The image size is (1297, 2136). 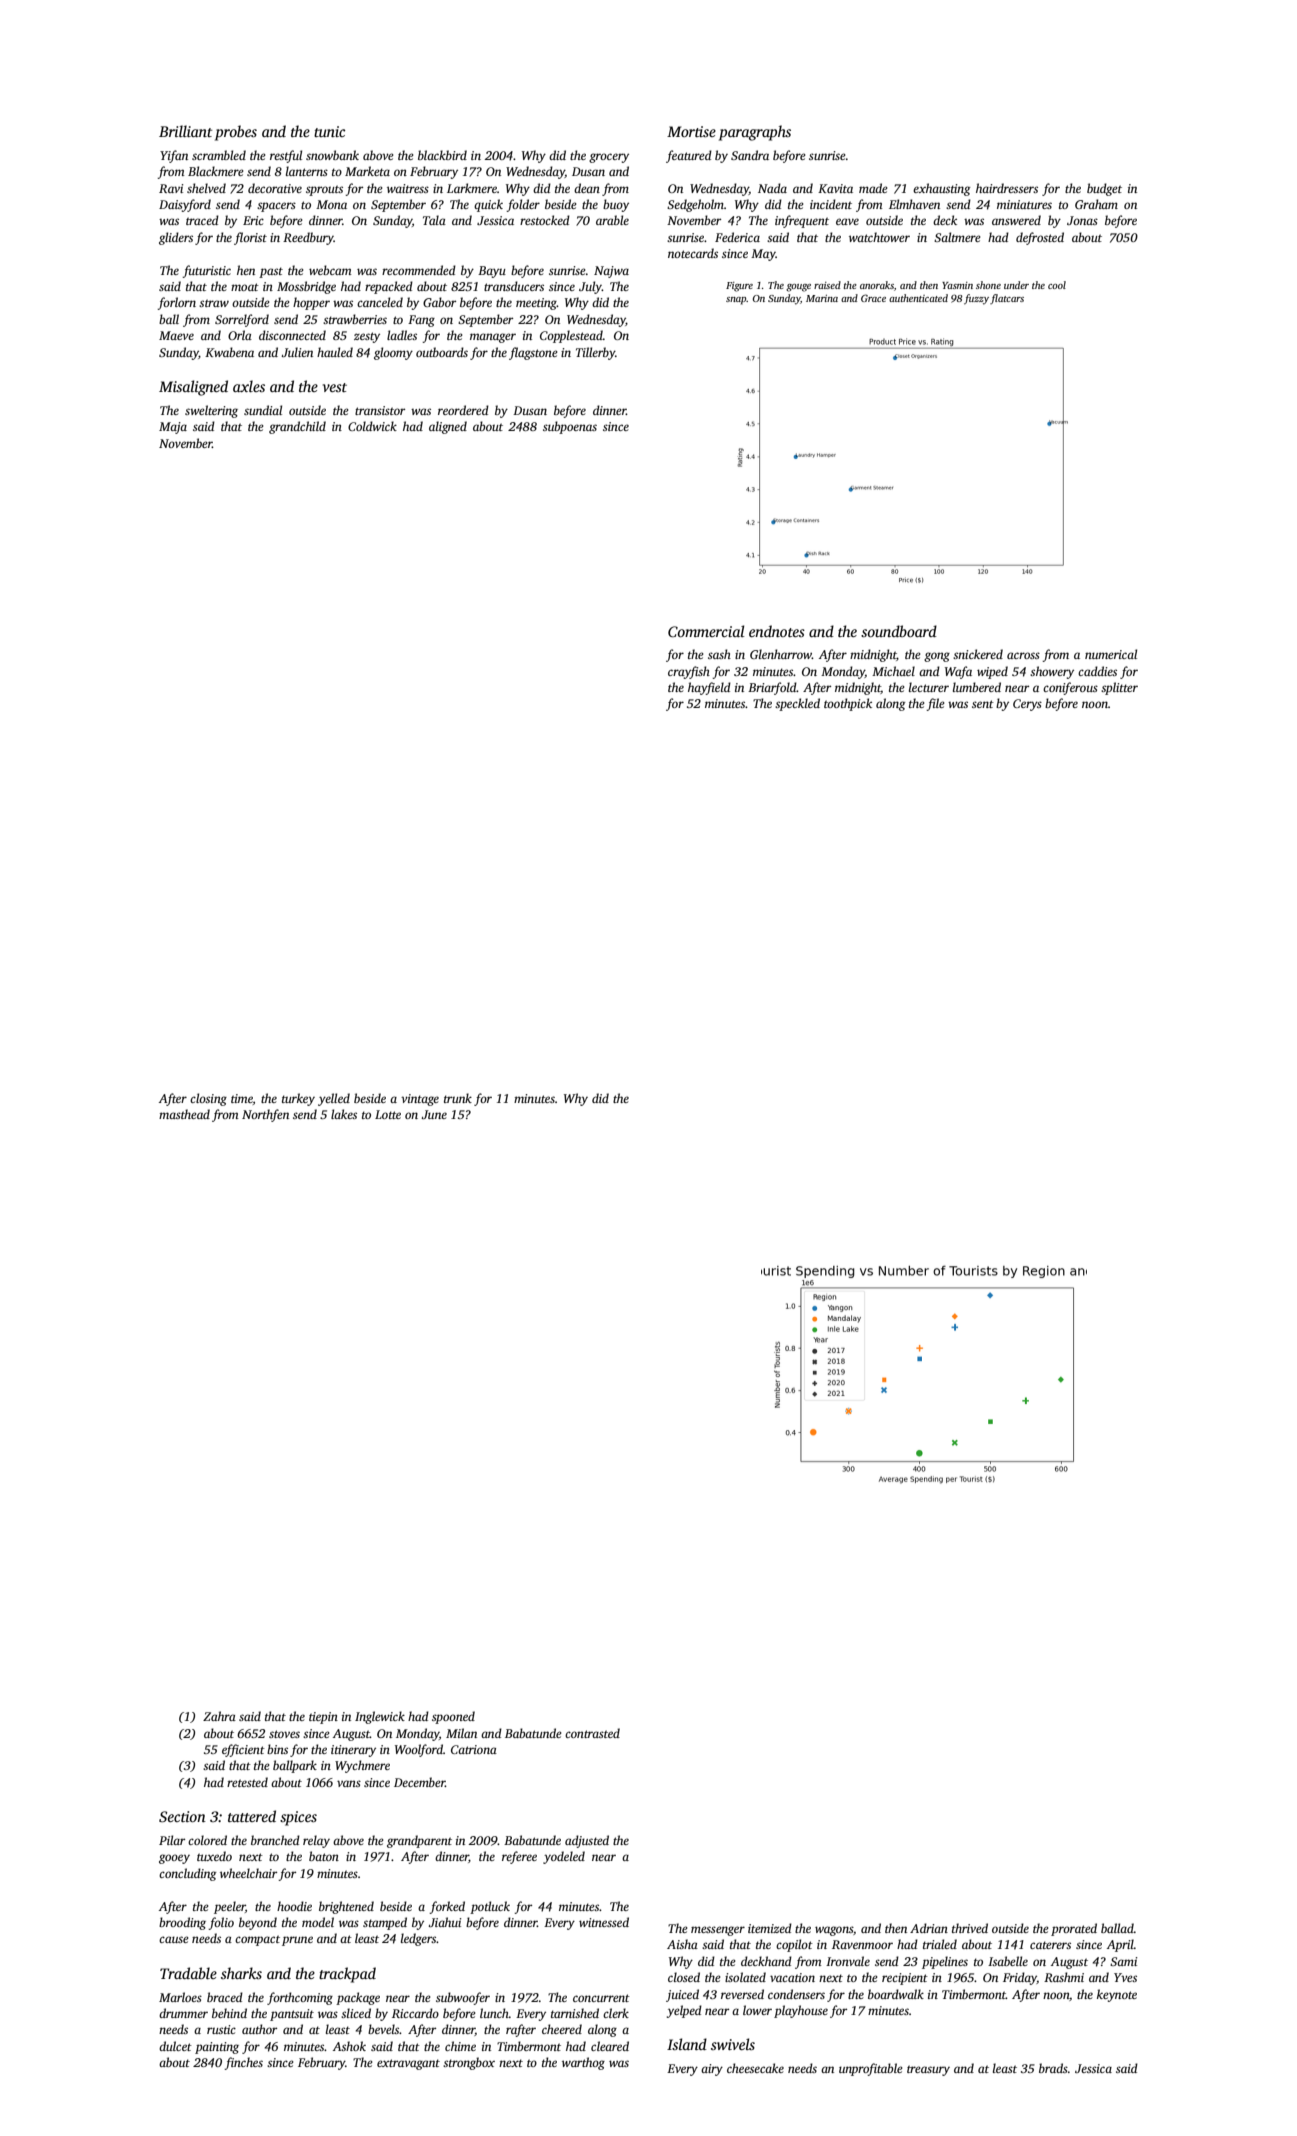 What do you see at coordinates (592, 1733) in the document?
I see `contrasted` at bounding box center [592, 1733].
